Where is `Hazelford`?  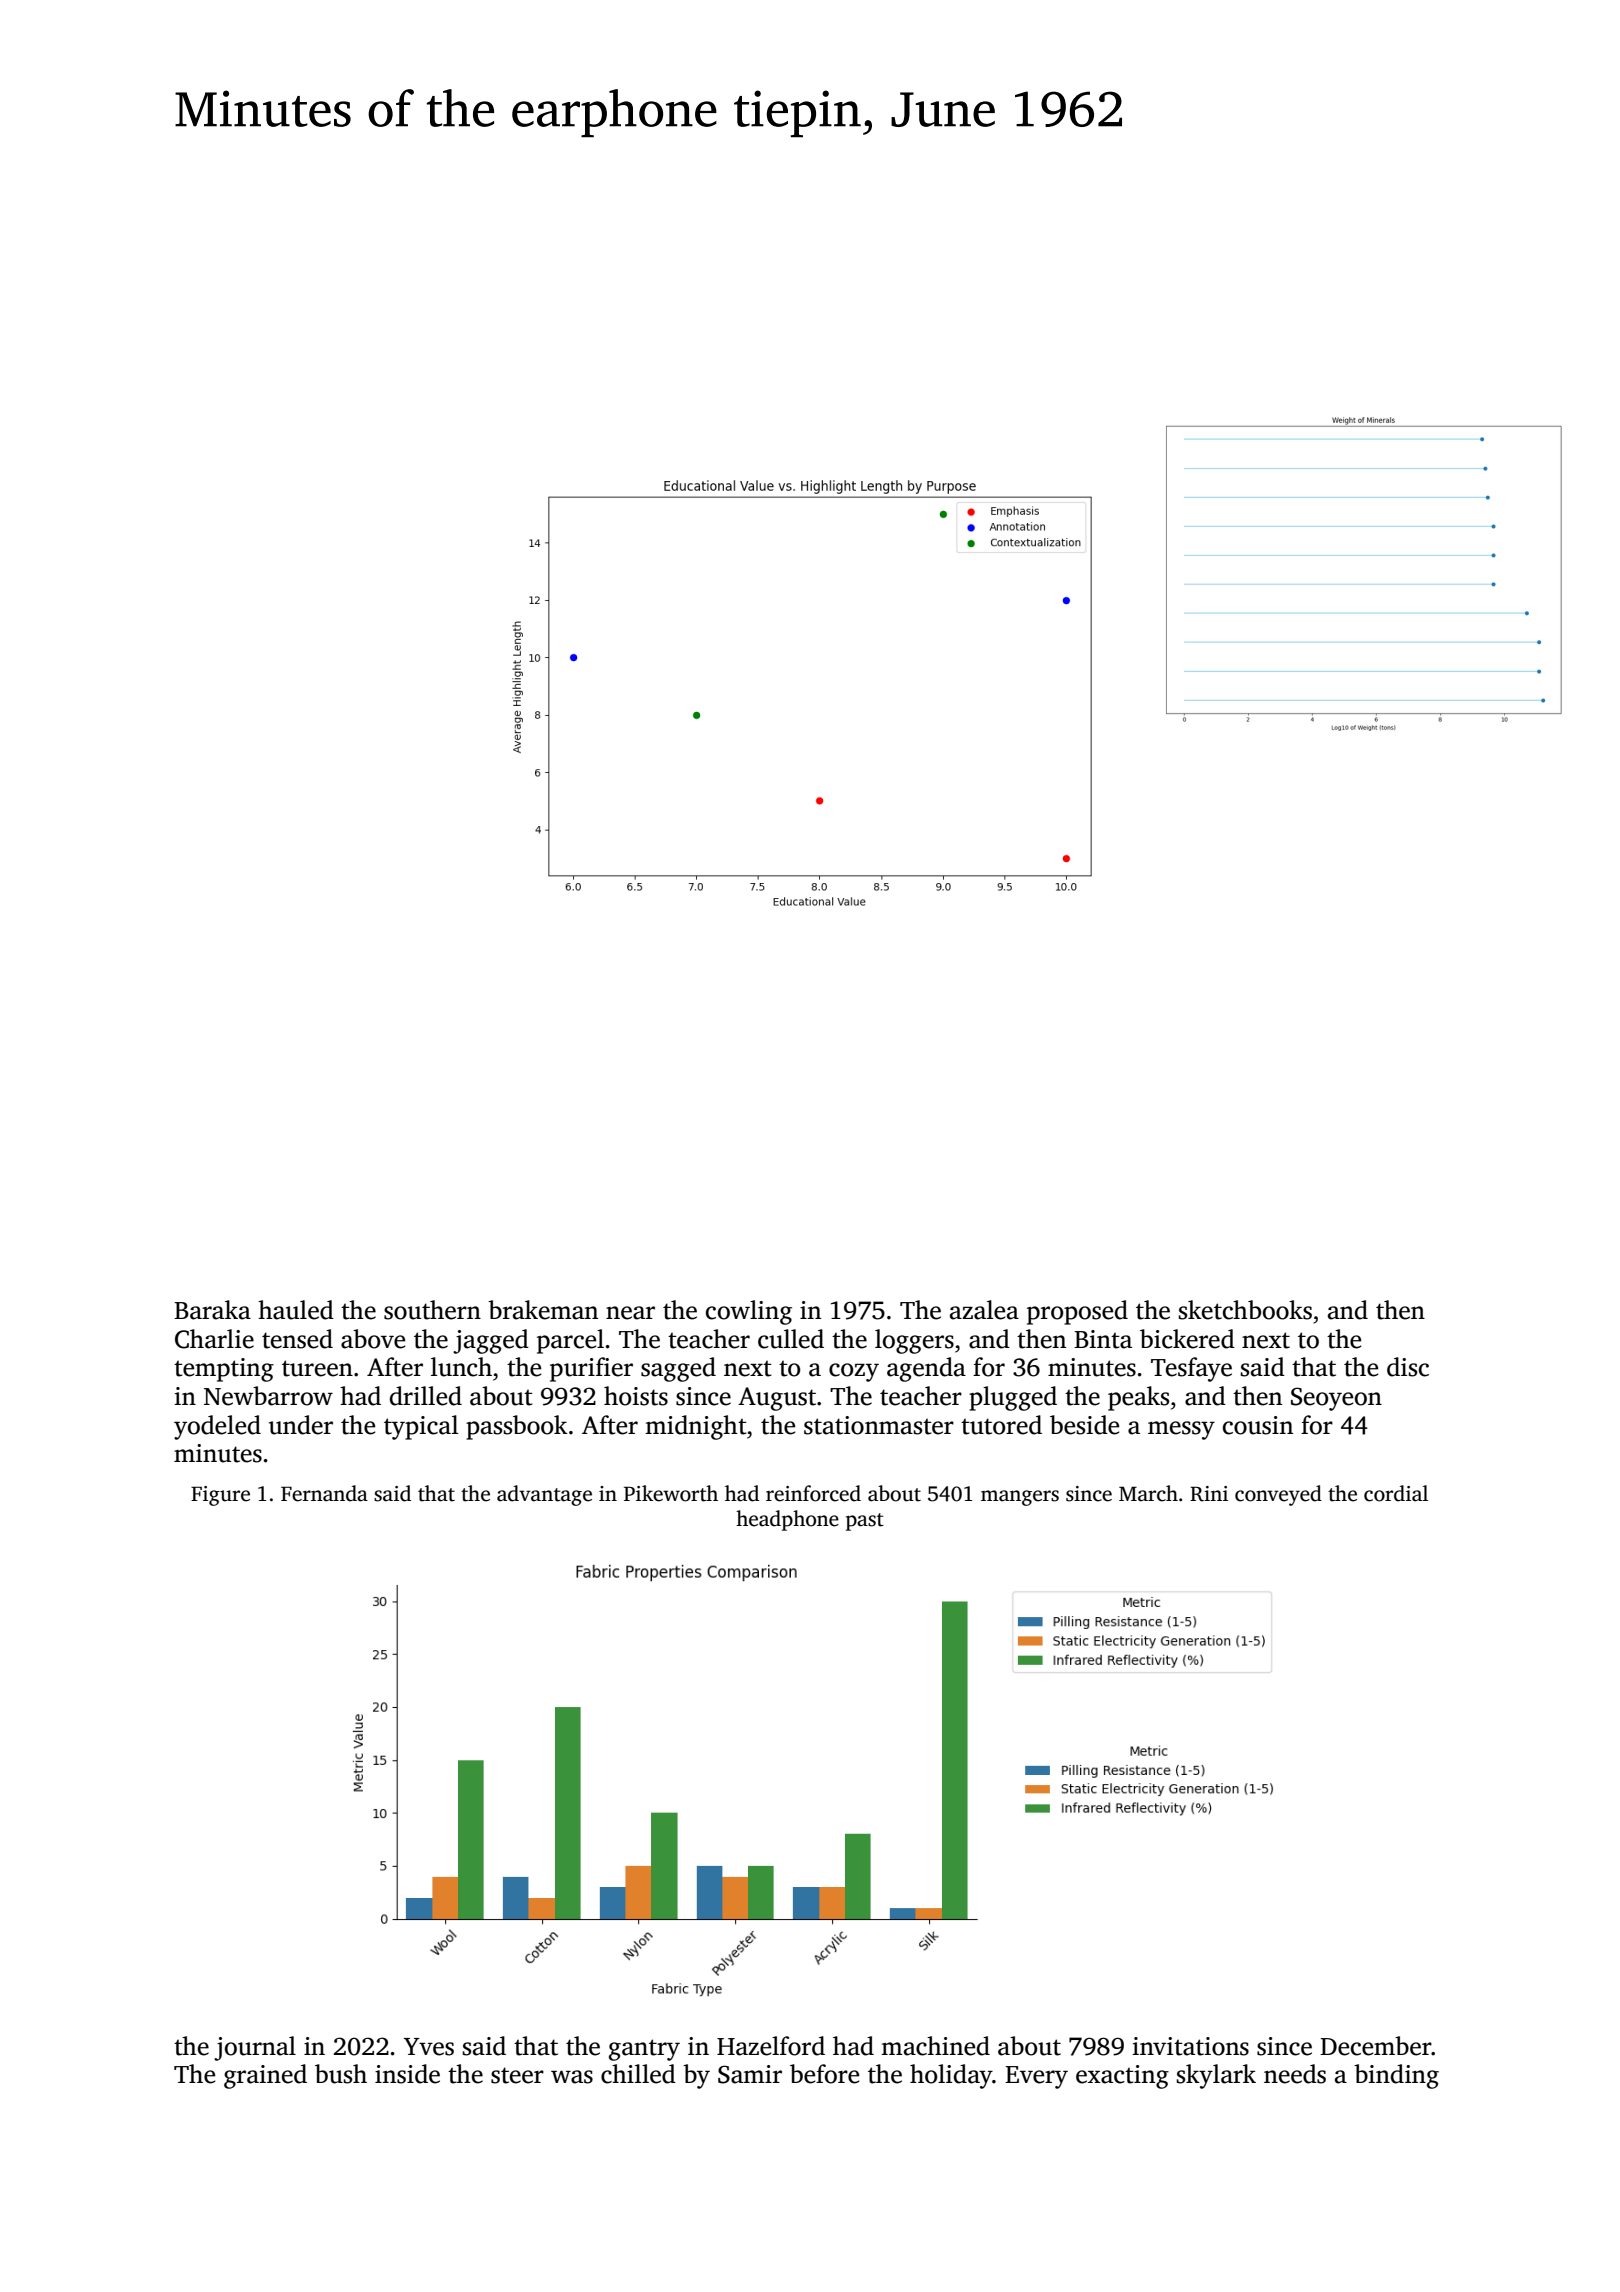 Hazelford is located at coordinates (771, 2046).
